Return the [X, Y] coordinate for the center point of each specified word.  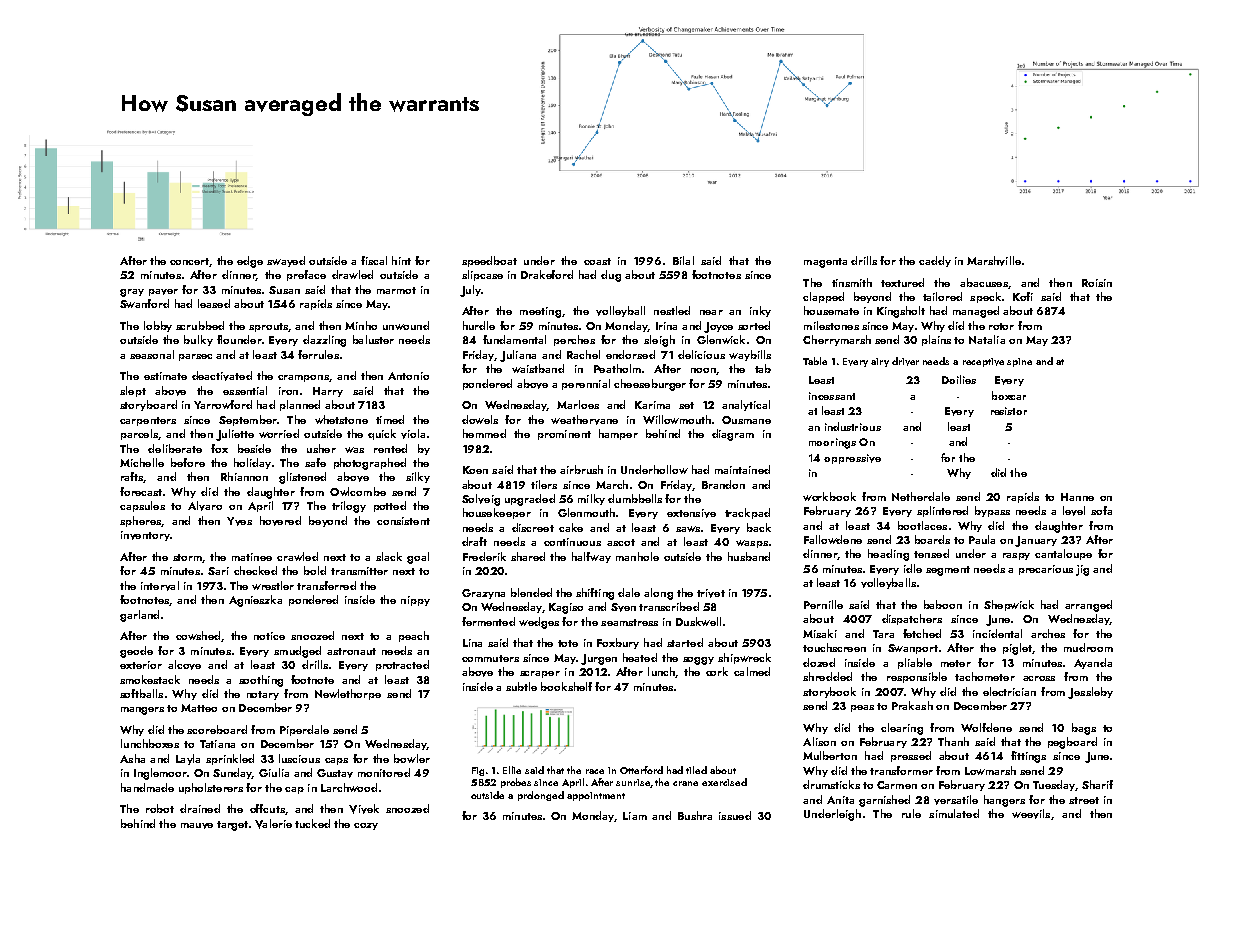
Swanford [144, 303]
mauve [197, 826]
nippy [415, 601]
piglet [1017, 649]
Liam [635, 816]
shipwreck [744, 658]
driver [905, 361]
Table [815, 361]
